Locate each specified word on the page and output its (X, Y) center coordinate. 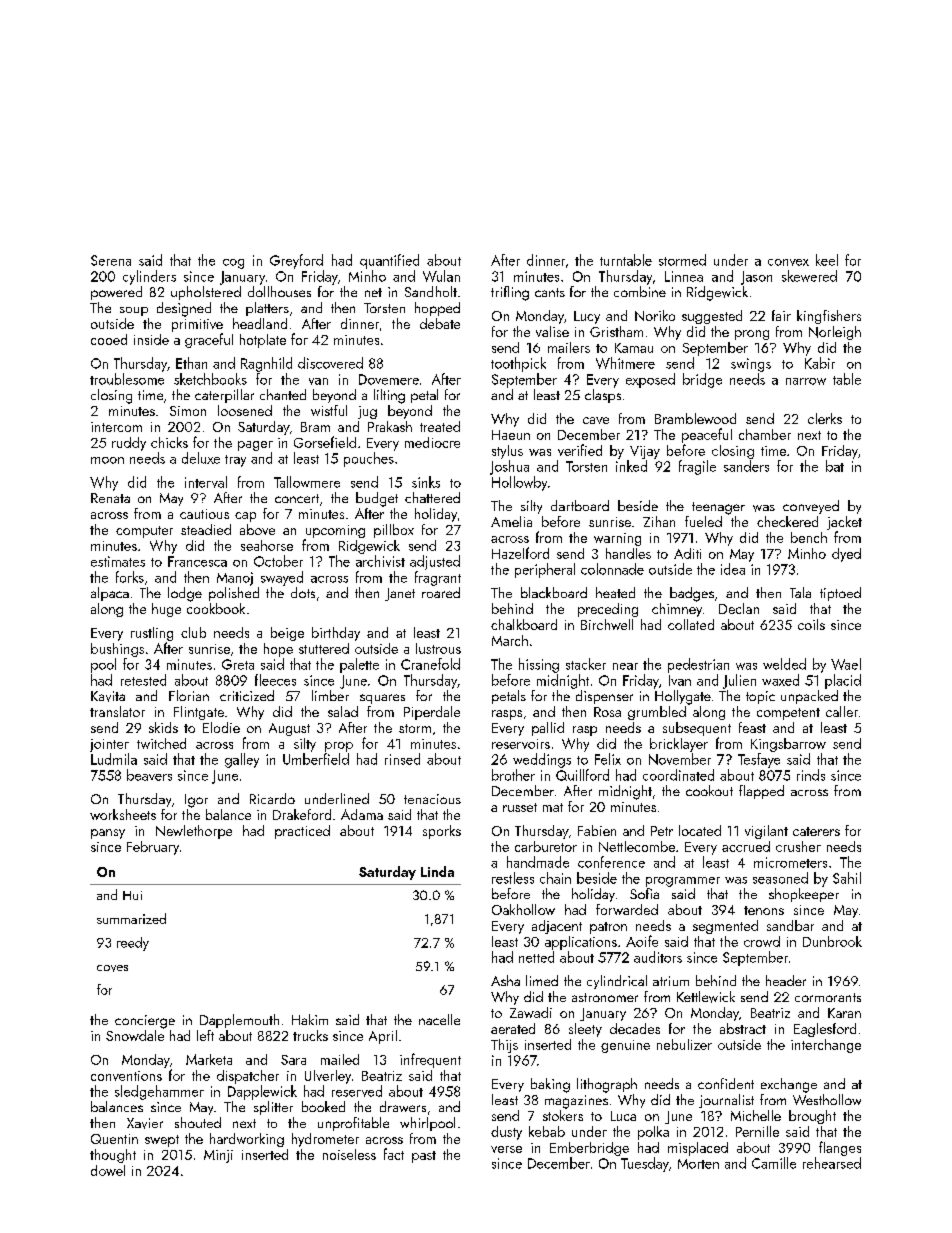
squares (382, 699)
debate (440, 323)
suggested (712, 317)
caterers (816, 831)
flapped (761, 792)
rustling (152, 634)
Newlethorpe (194, 832)
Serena (111, 260)
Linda (437, 871)
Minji (218, 1156)
